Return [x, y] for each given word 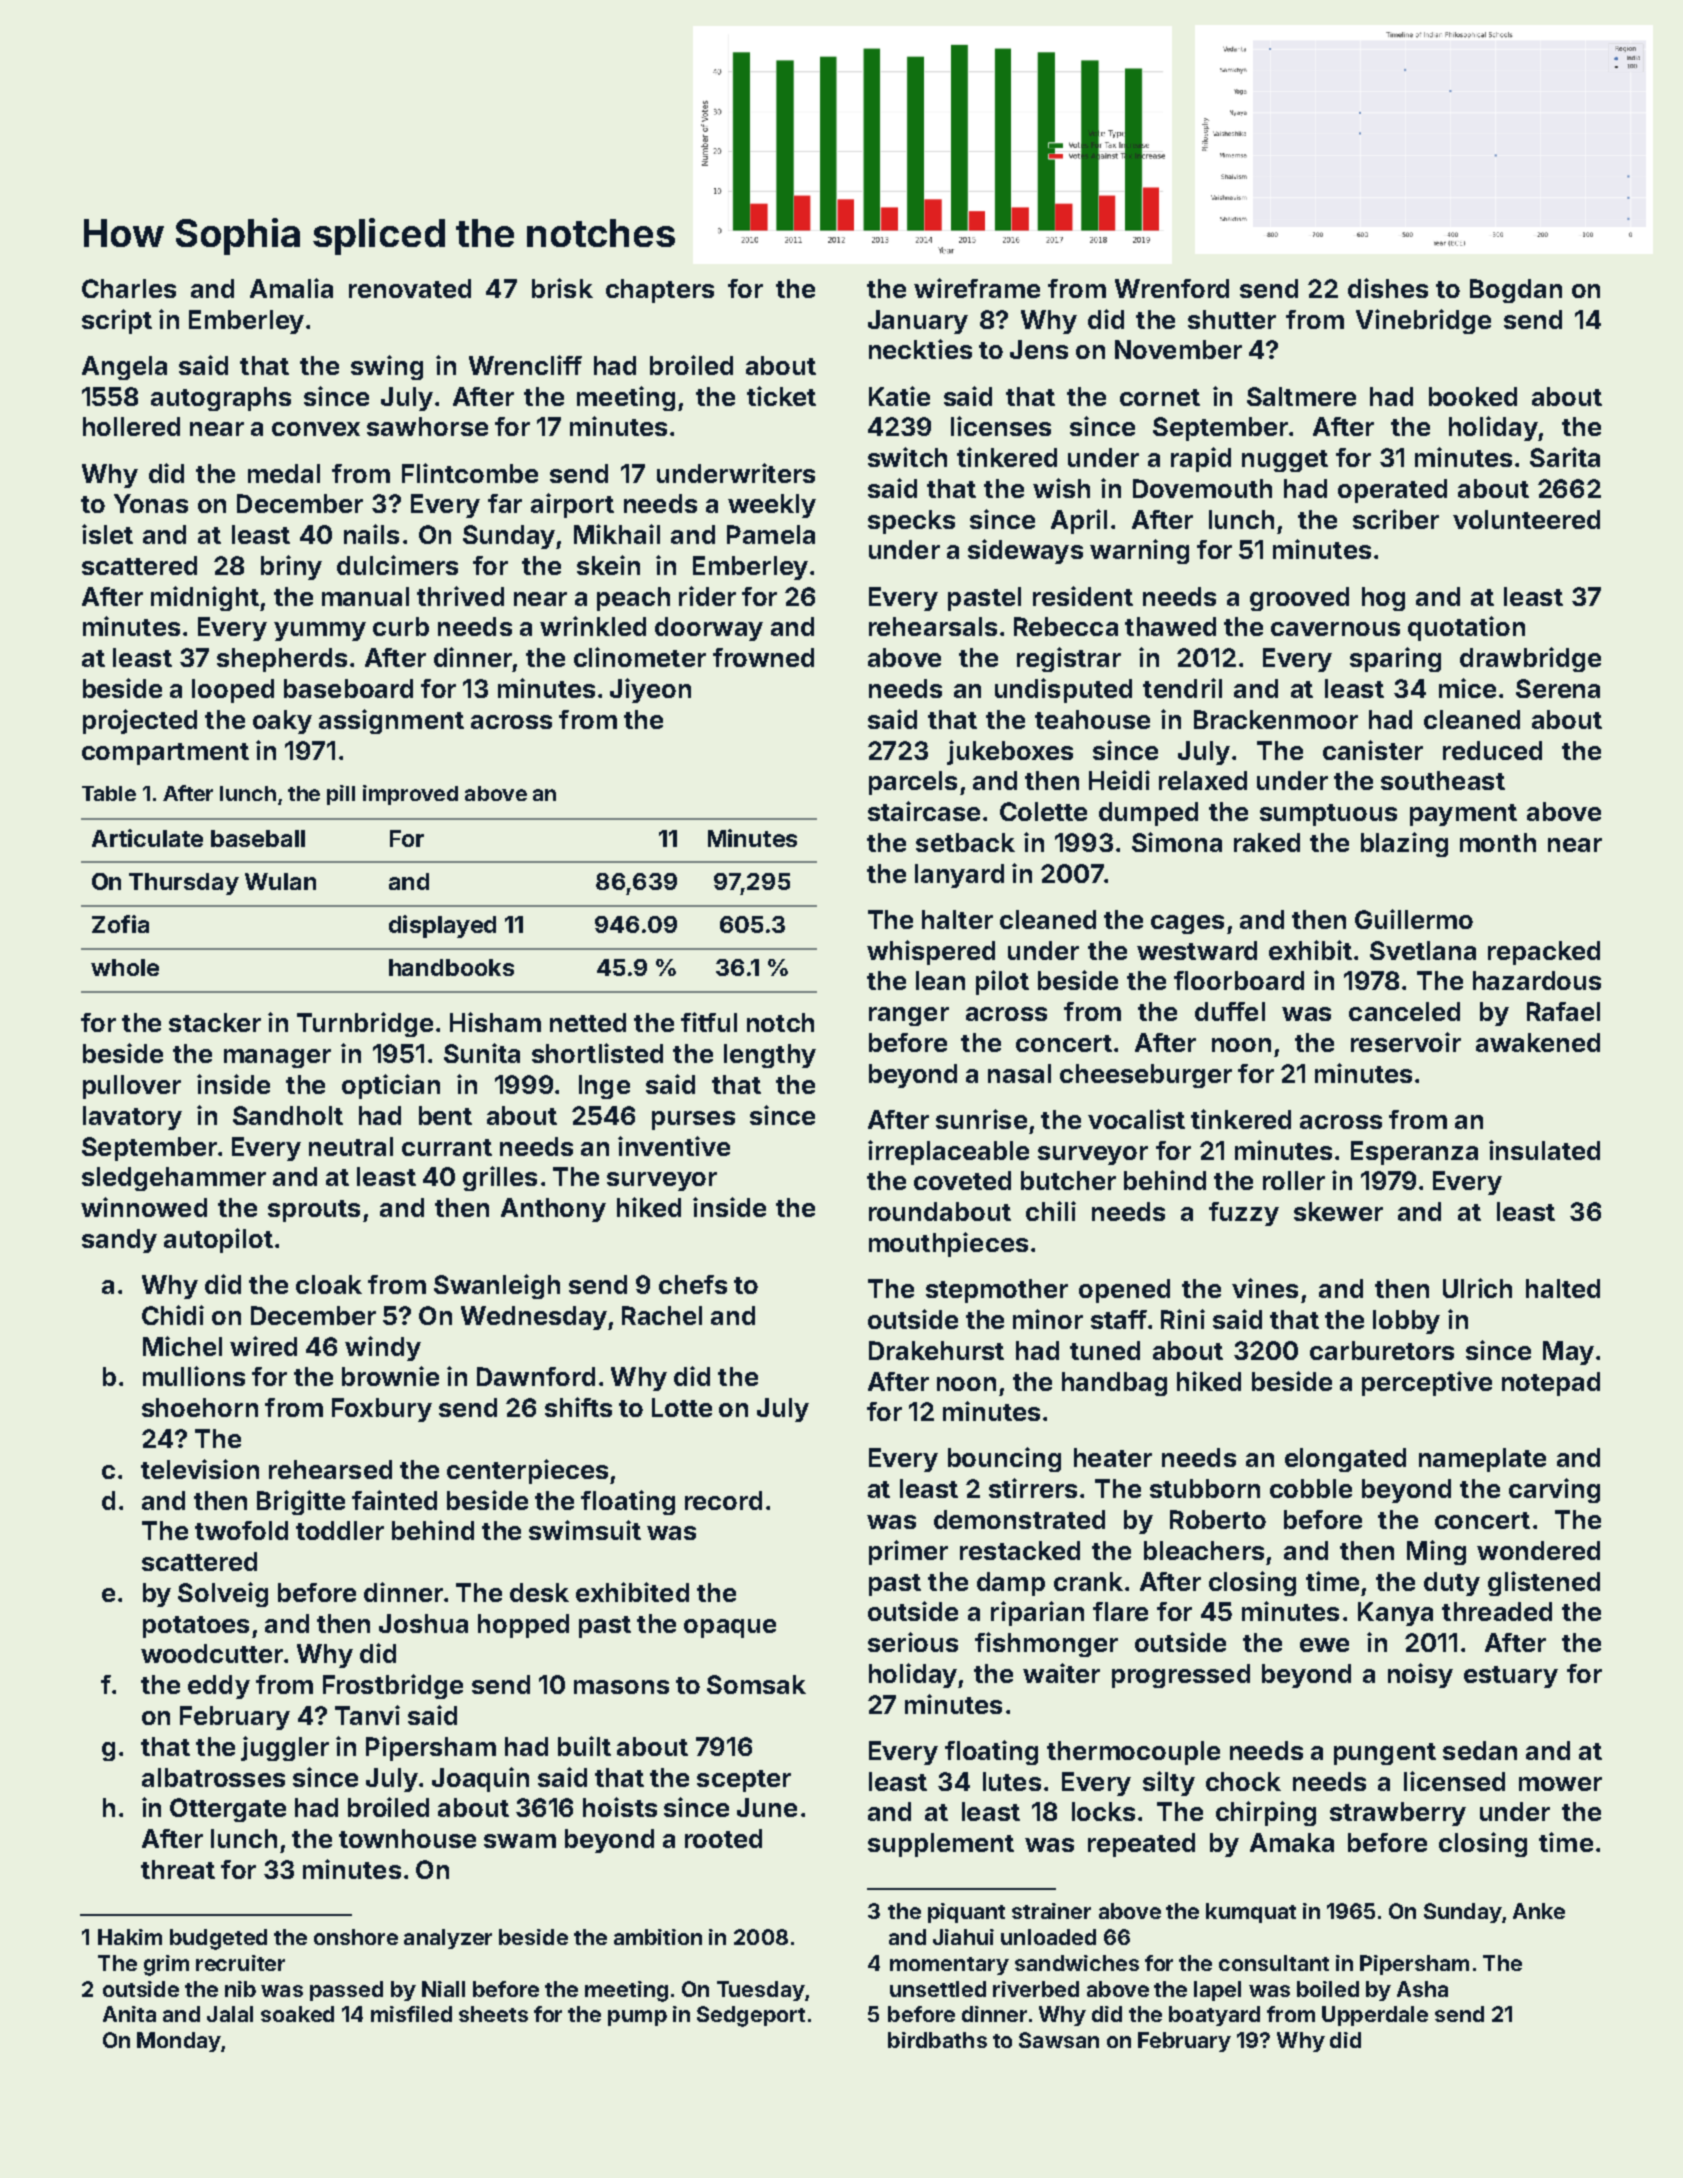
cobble [1311, 1488]
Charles [129, 288]
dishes [1388, 288]
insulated [1544, 1150]
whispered [931, 952]
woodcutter [212, 1653]
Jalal [230, 2014]
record [723, 1500]
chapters [660, 291]
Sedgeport [751, 2016]
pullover [132, 1087]
